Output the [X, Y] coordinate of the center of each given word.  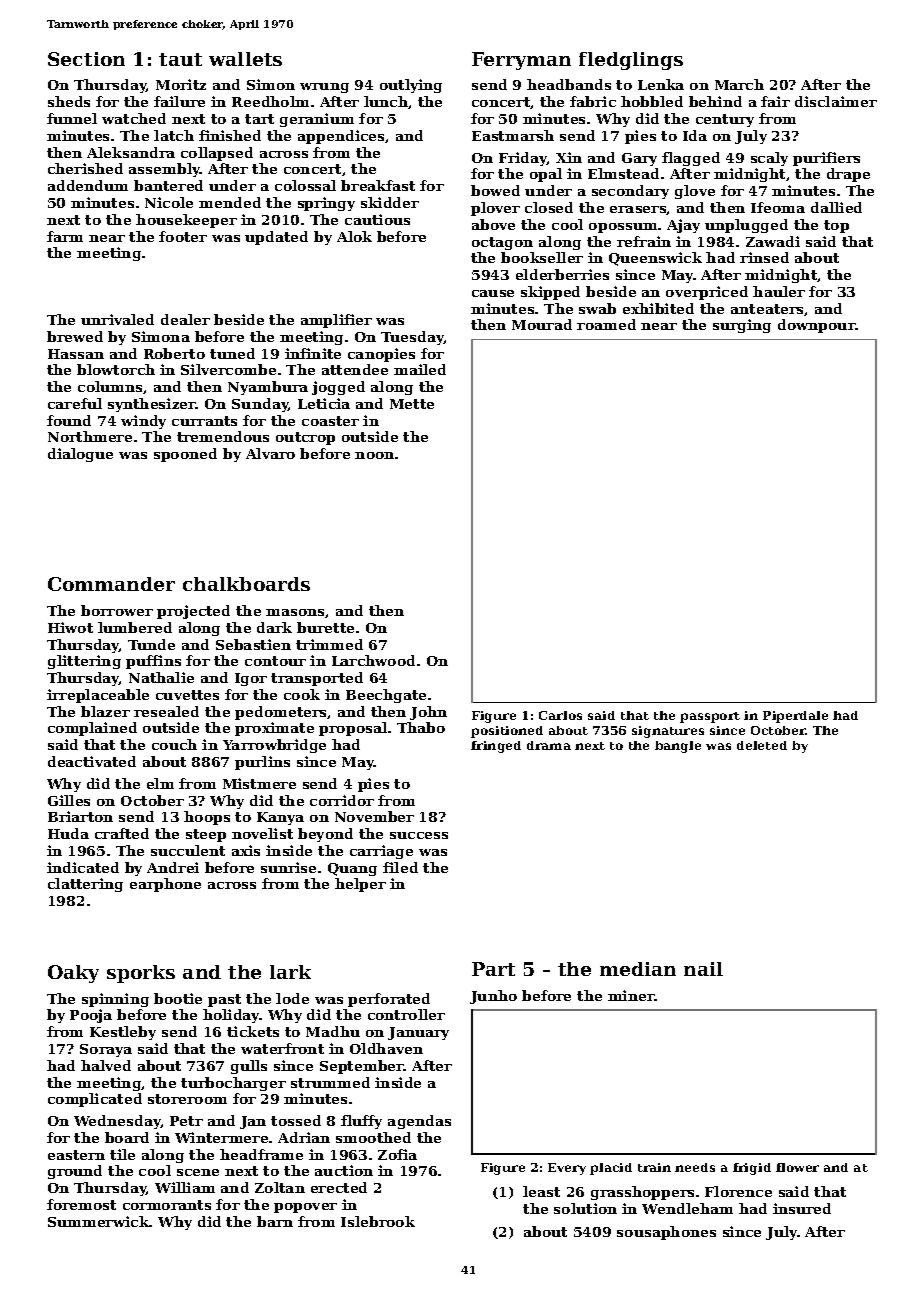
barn [275, 1221]
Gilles [69, 800]
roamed [606, 324]
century [725, 120]
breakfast [378, 185]
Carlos [560, 715]
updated [276, 238]
